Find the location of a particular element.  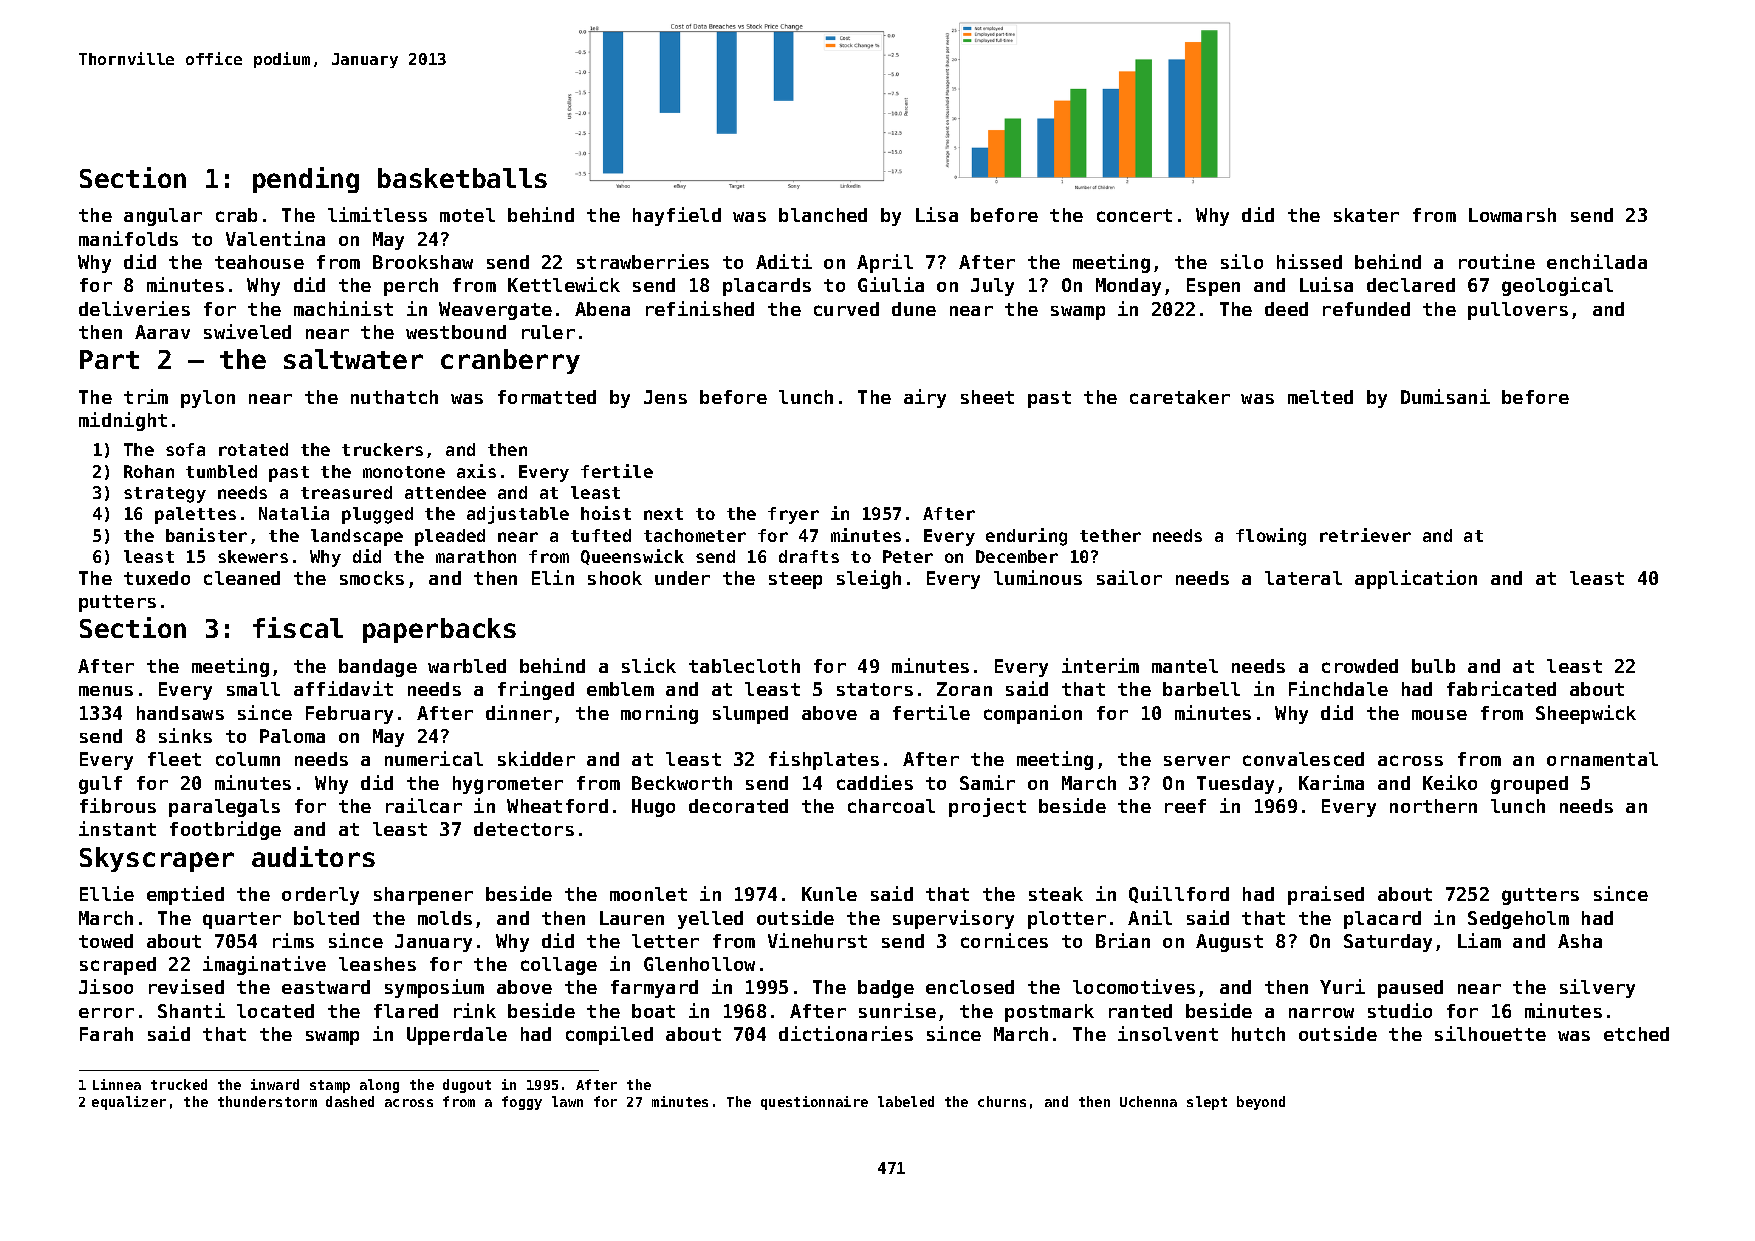

menus is located at coordinates (106, 691).
